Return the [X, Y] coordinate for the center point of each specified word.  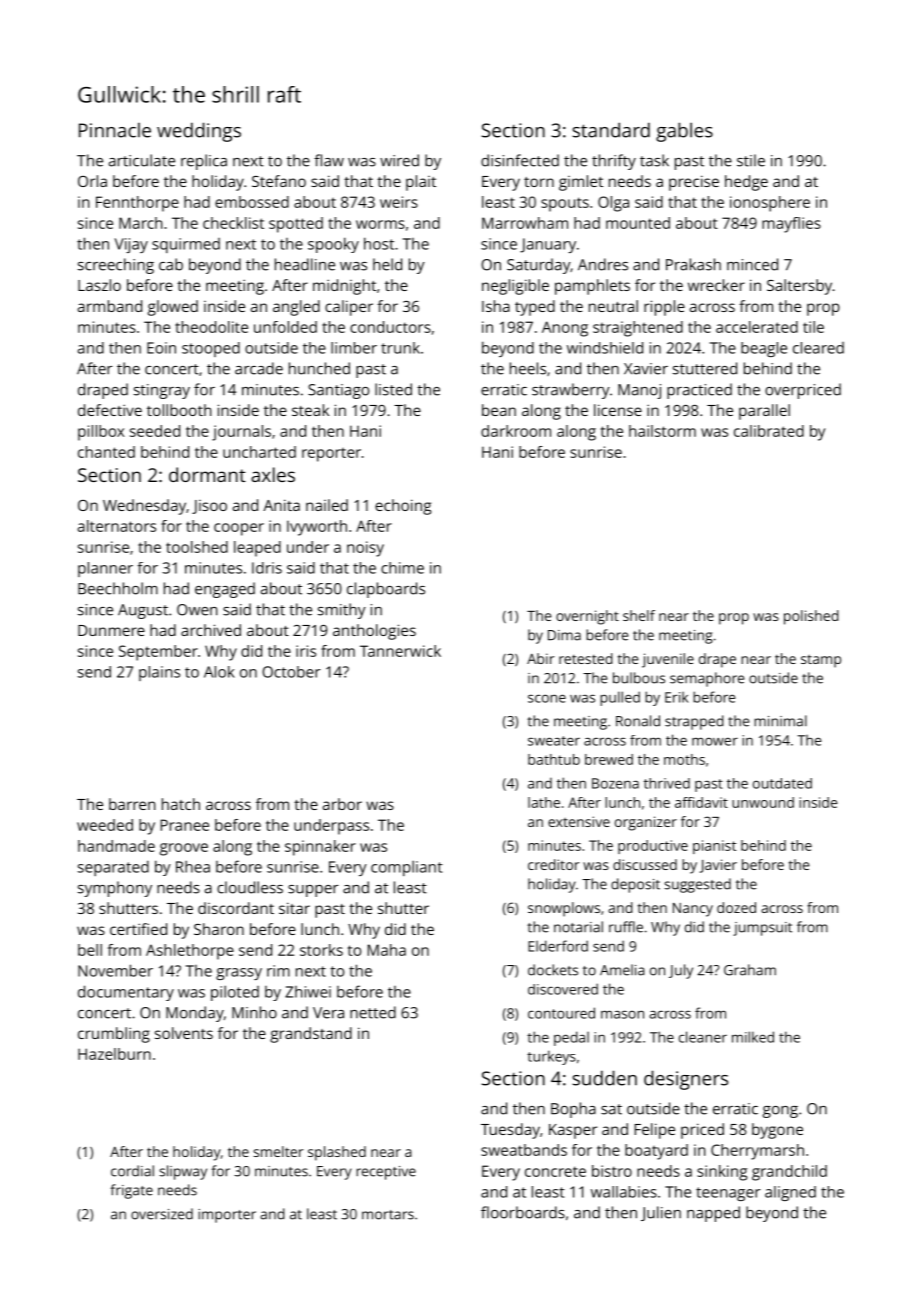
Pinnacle [115, 130]
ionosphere [770, 204]
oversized [162, 1214]
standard [611, 130]
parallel [764, 412]
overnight [587, 617]
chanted [106, 452]
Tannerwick [400, 651]
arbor [342, 804]
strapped [694, 722]
